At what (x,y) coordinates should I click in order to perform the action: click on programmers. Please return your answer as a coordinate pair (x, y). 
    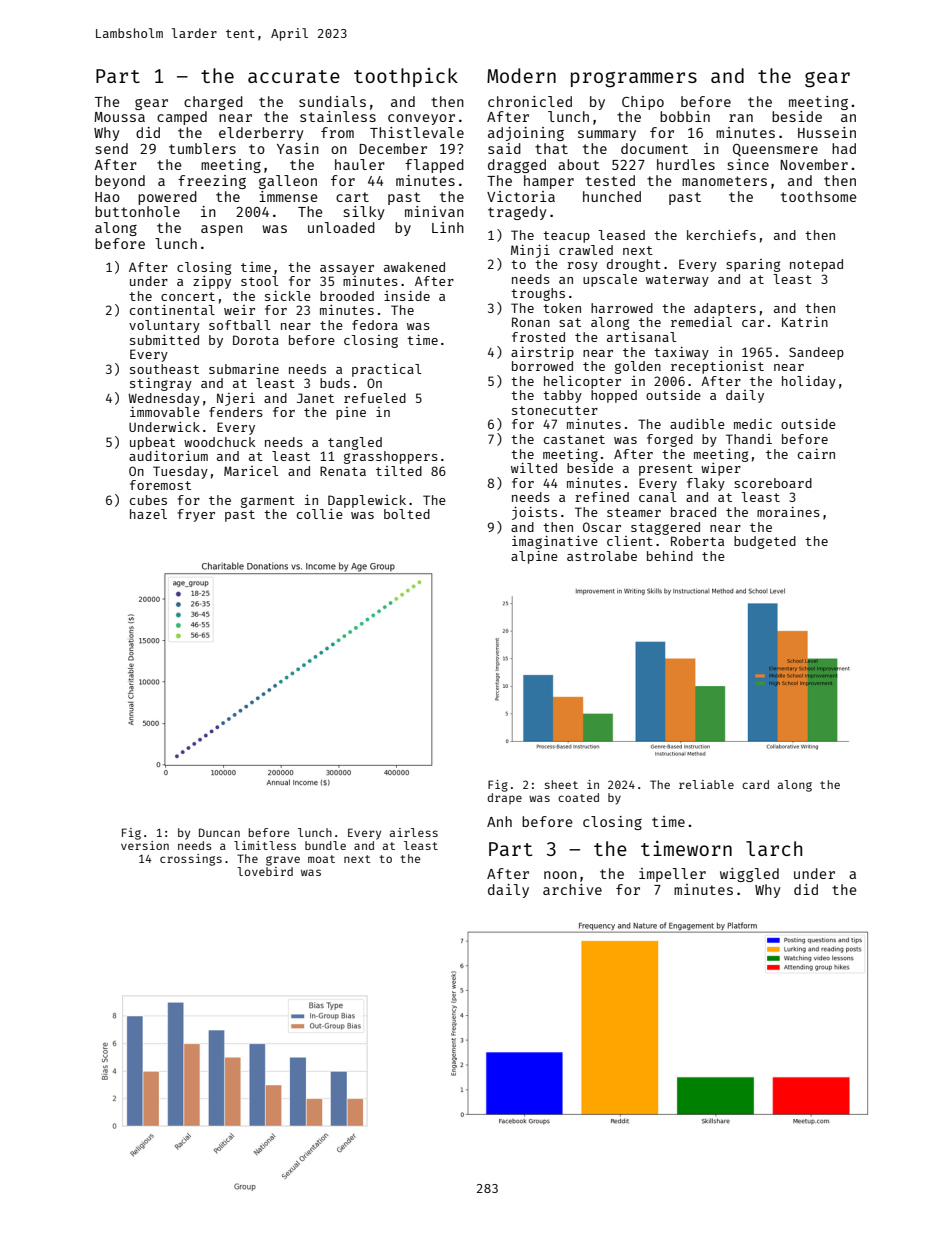
    Looking at the image, I should click on (634, 80).
